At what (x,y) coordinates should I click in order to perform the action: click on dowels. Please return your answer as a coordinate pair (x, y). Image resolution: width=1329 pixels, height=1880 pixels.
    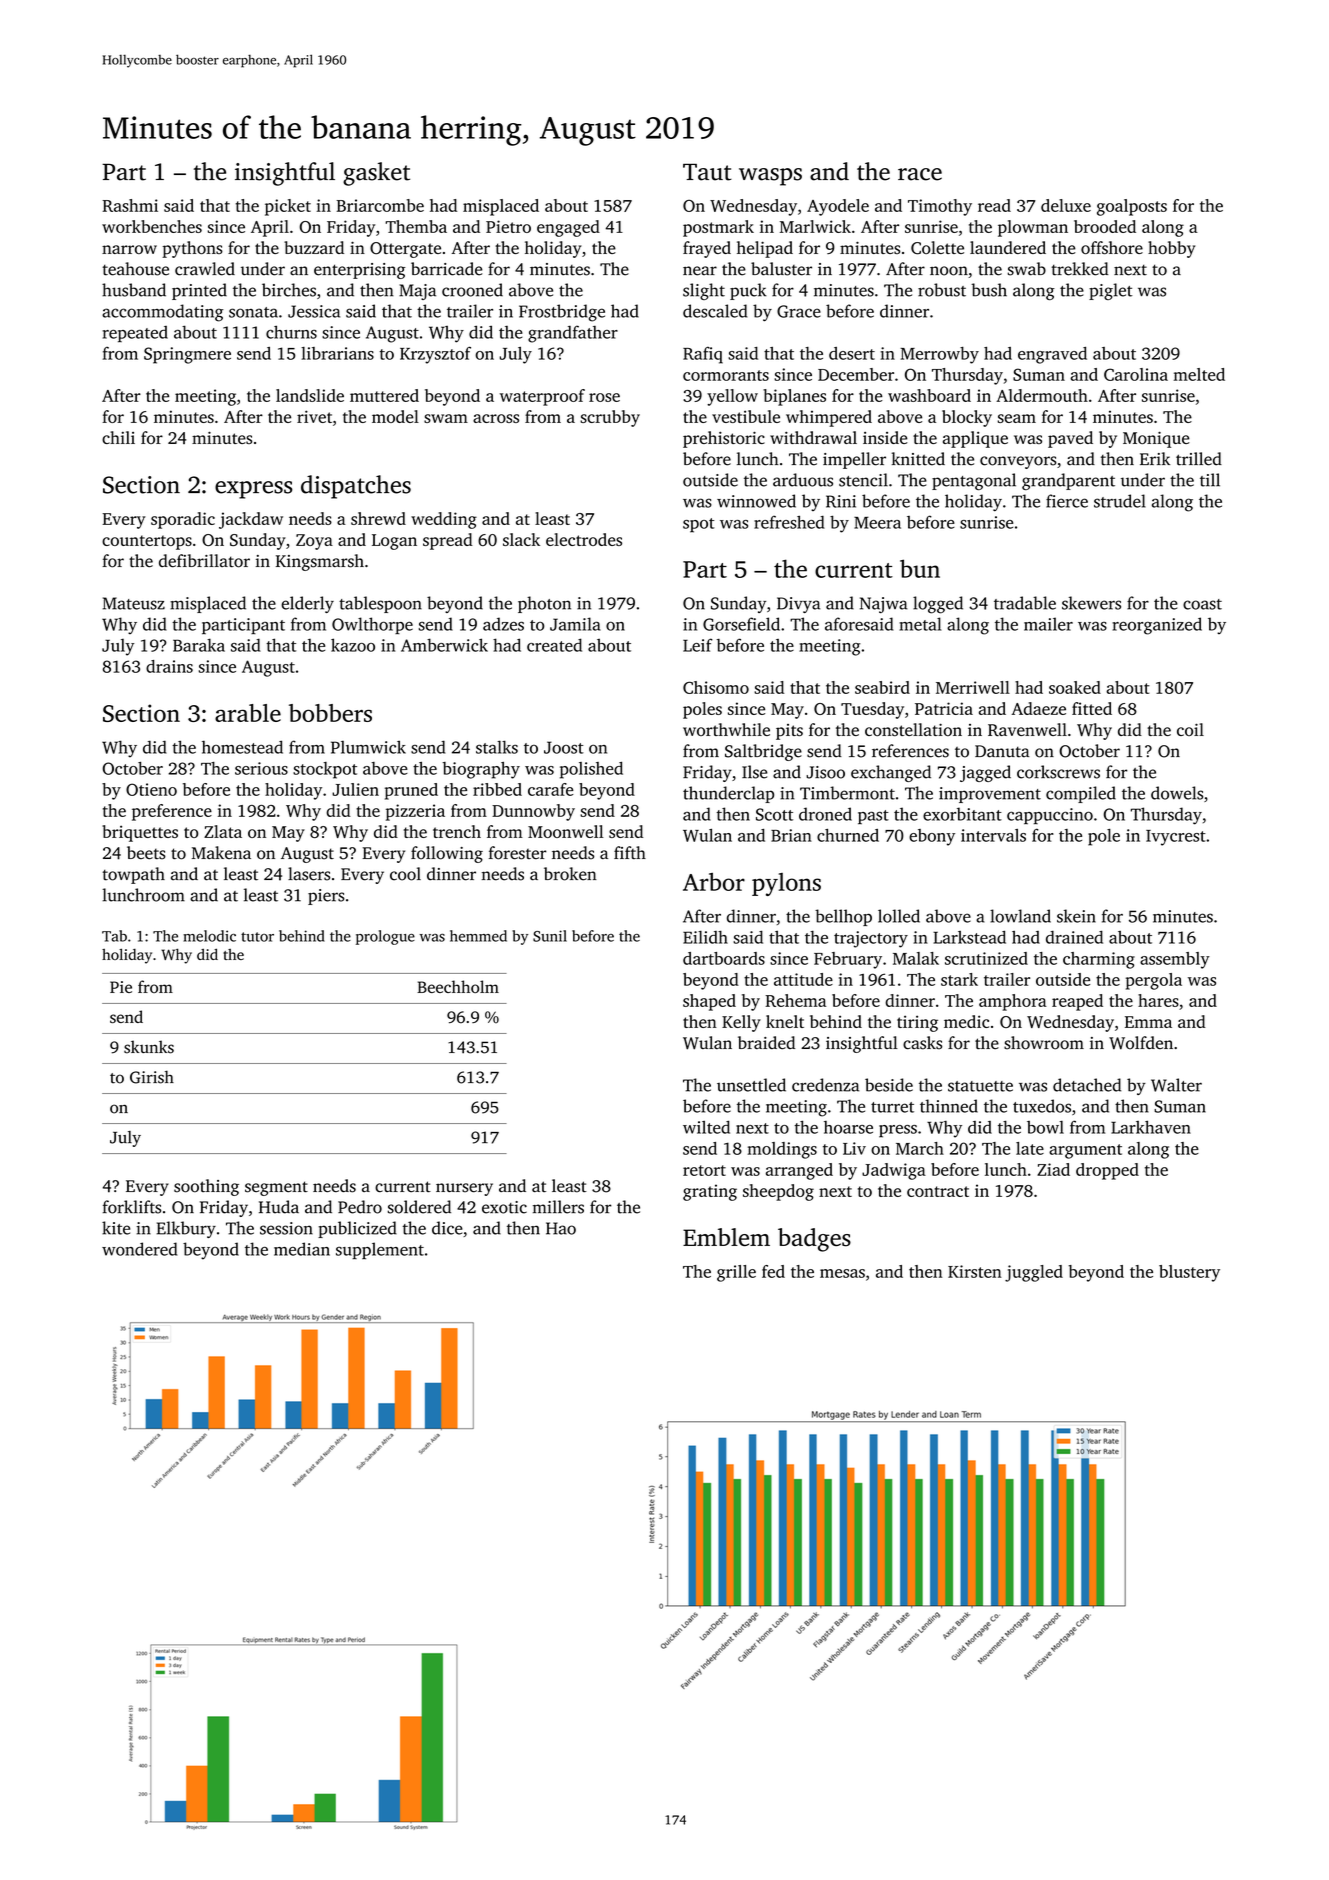
    Looking at the image, I should click on (1177, 793).
